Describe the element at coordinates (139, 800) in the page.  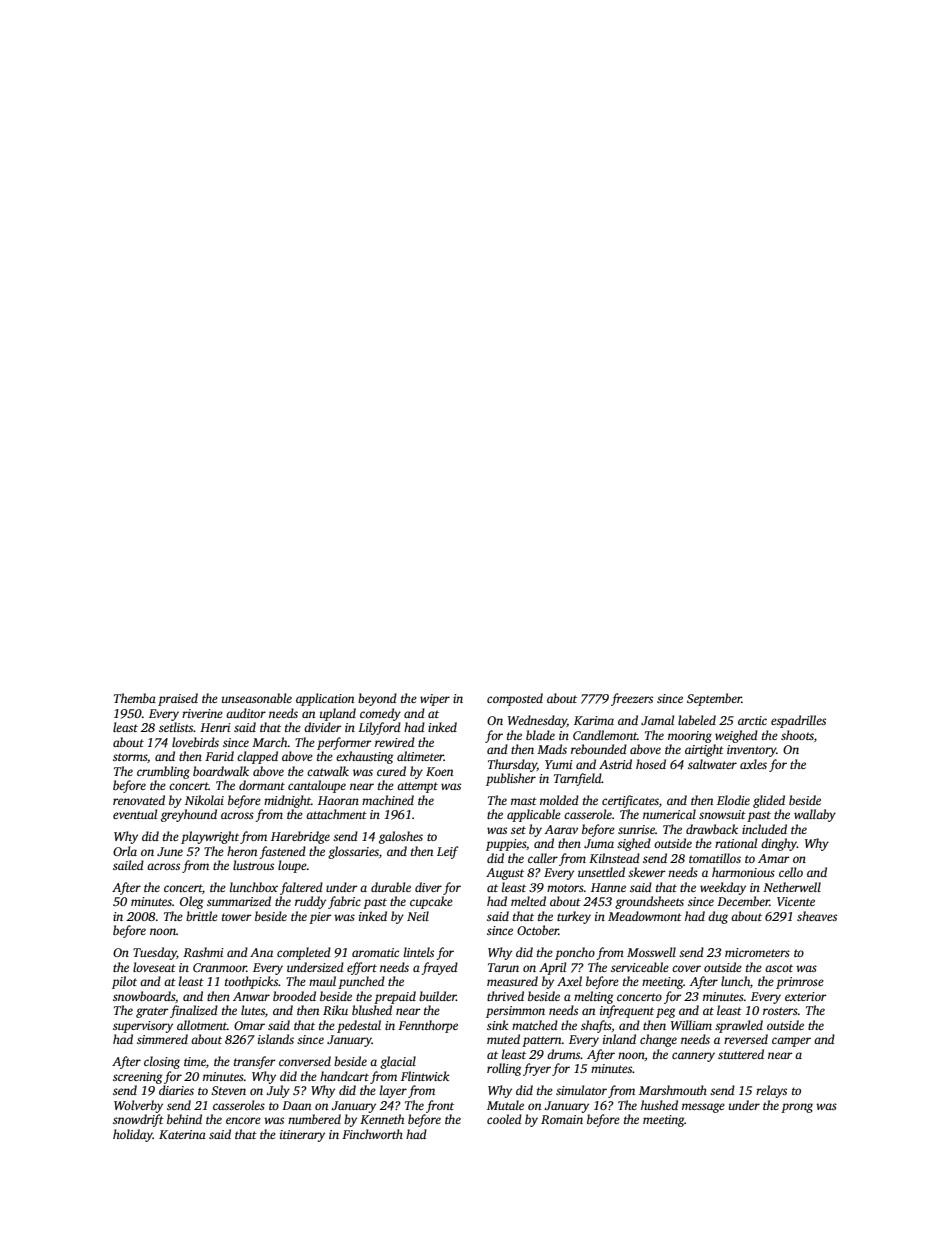
I see `renovated` at that location.
